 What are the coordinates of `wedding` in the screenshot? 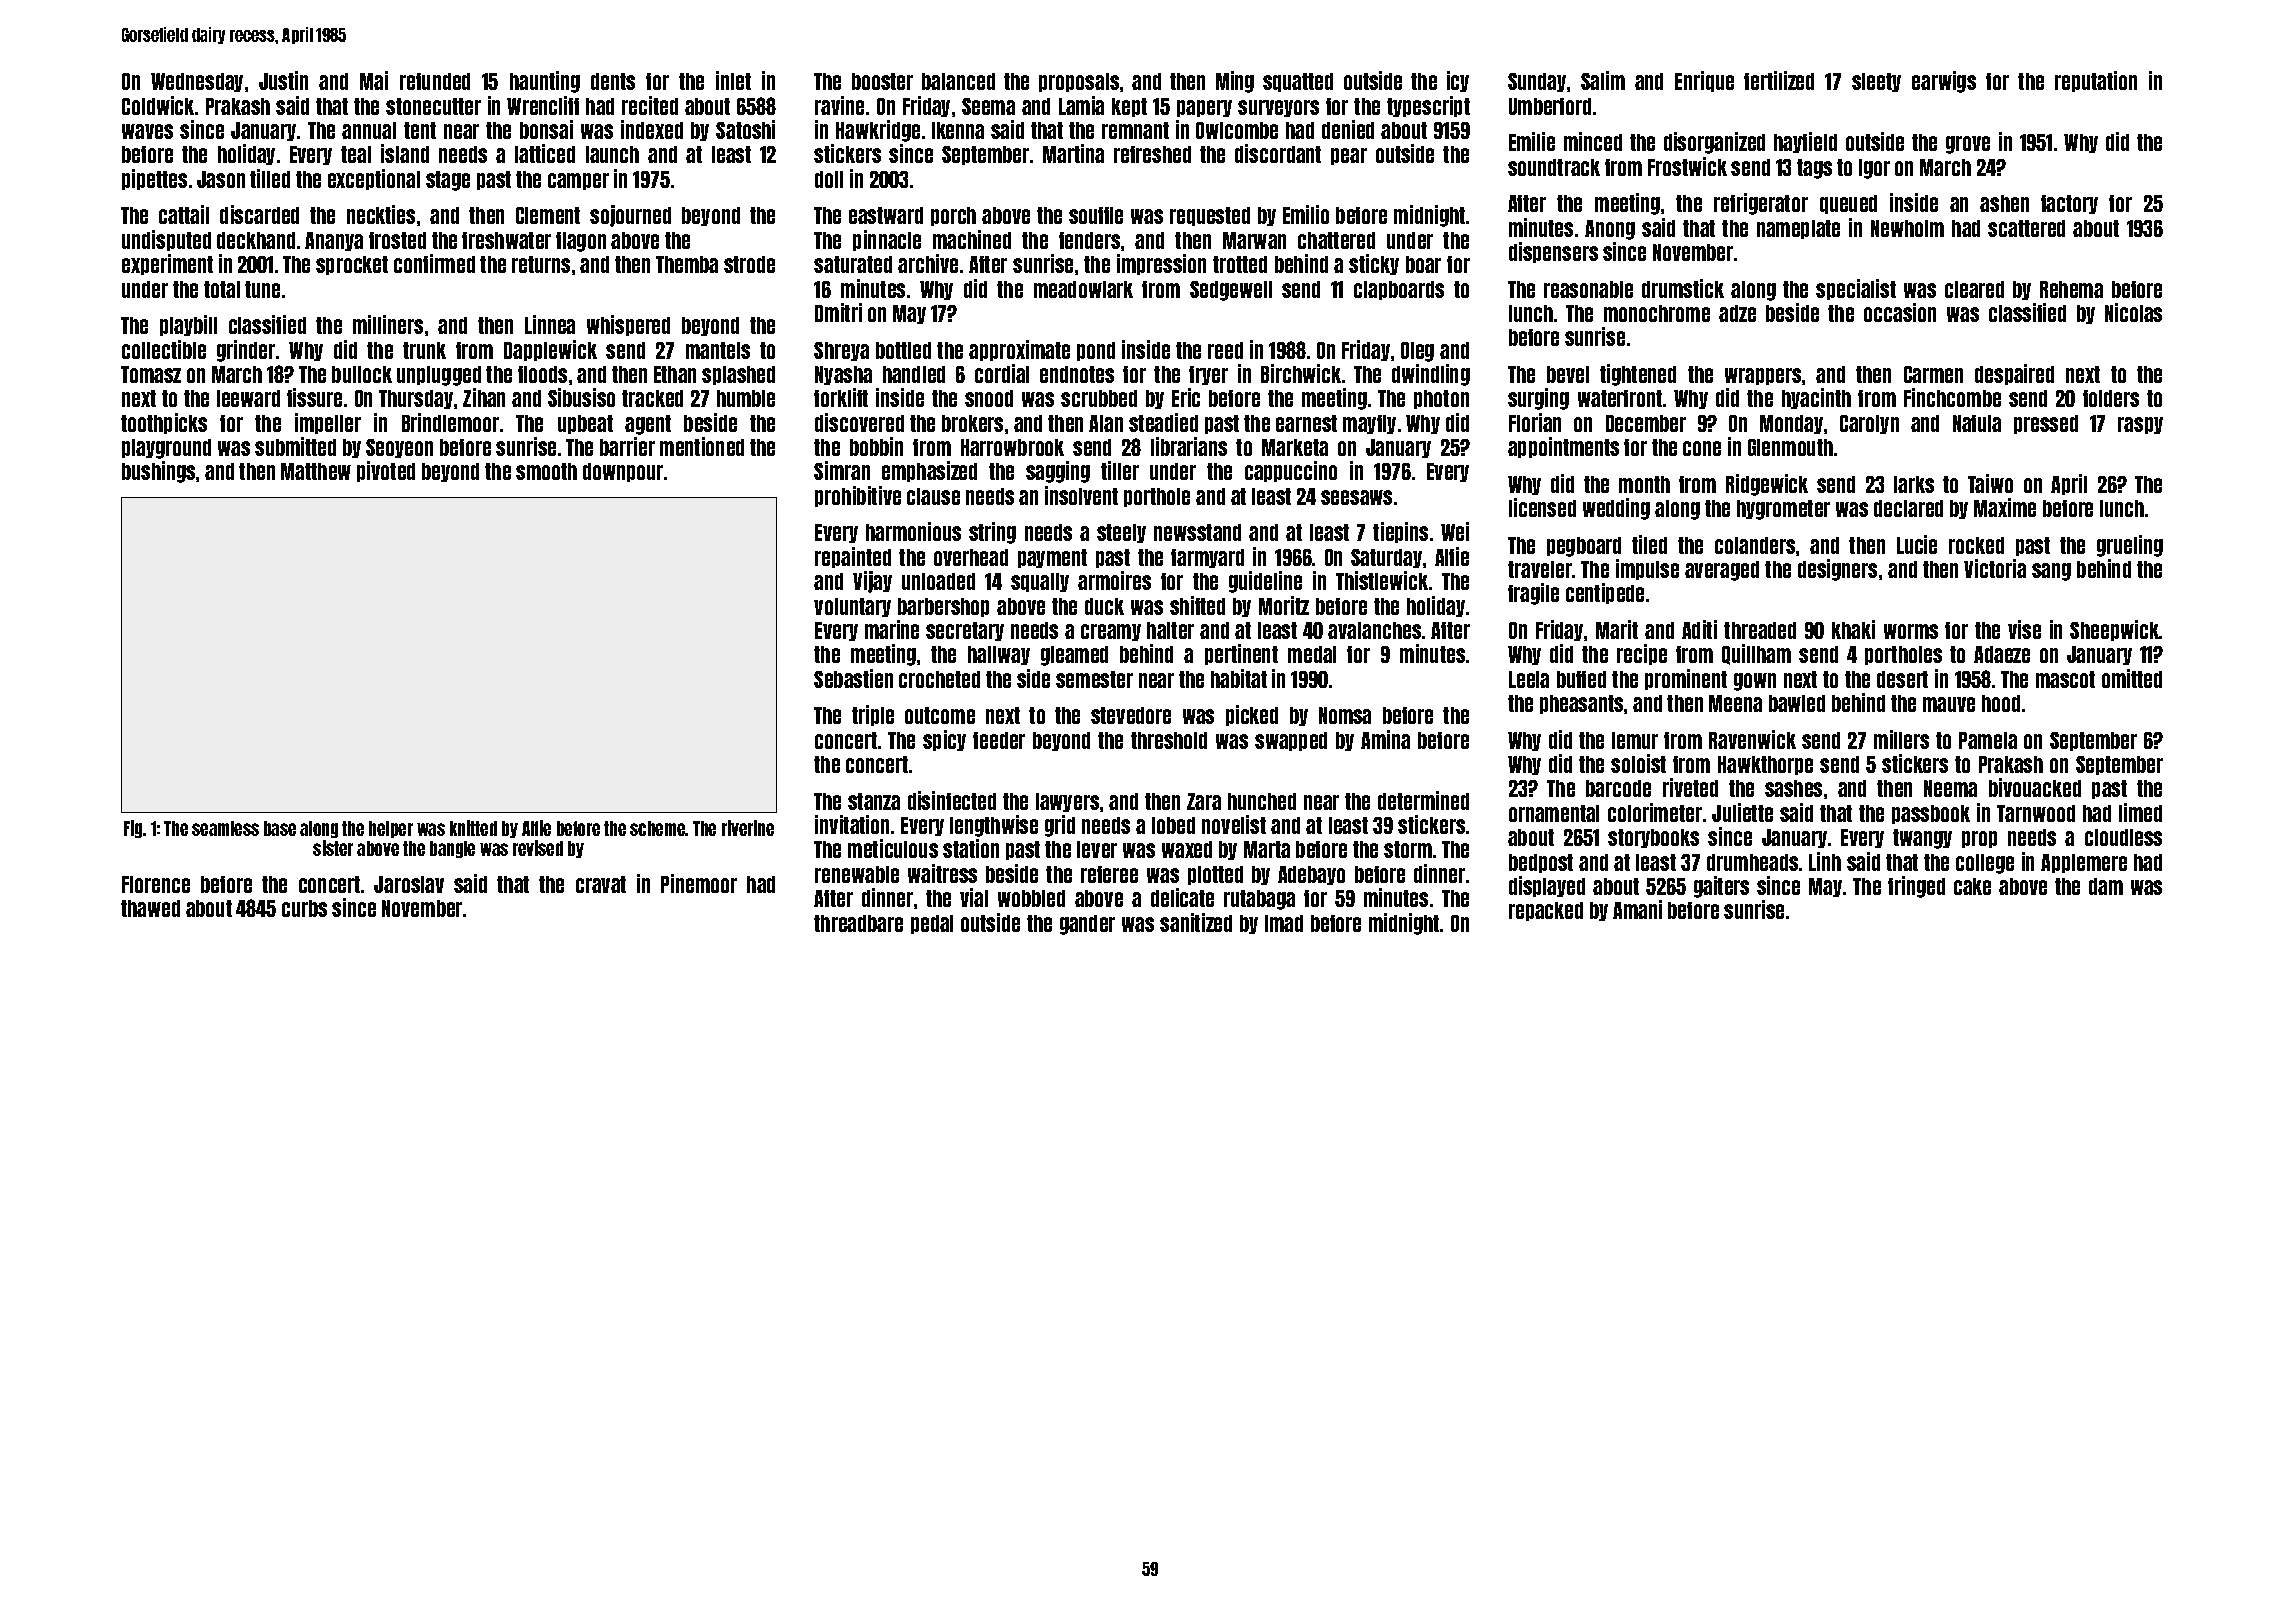 It's located at (1616, 509).
